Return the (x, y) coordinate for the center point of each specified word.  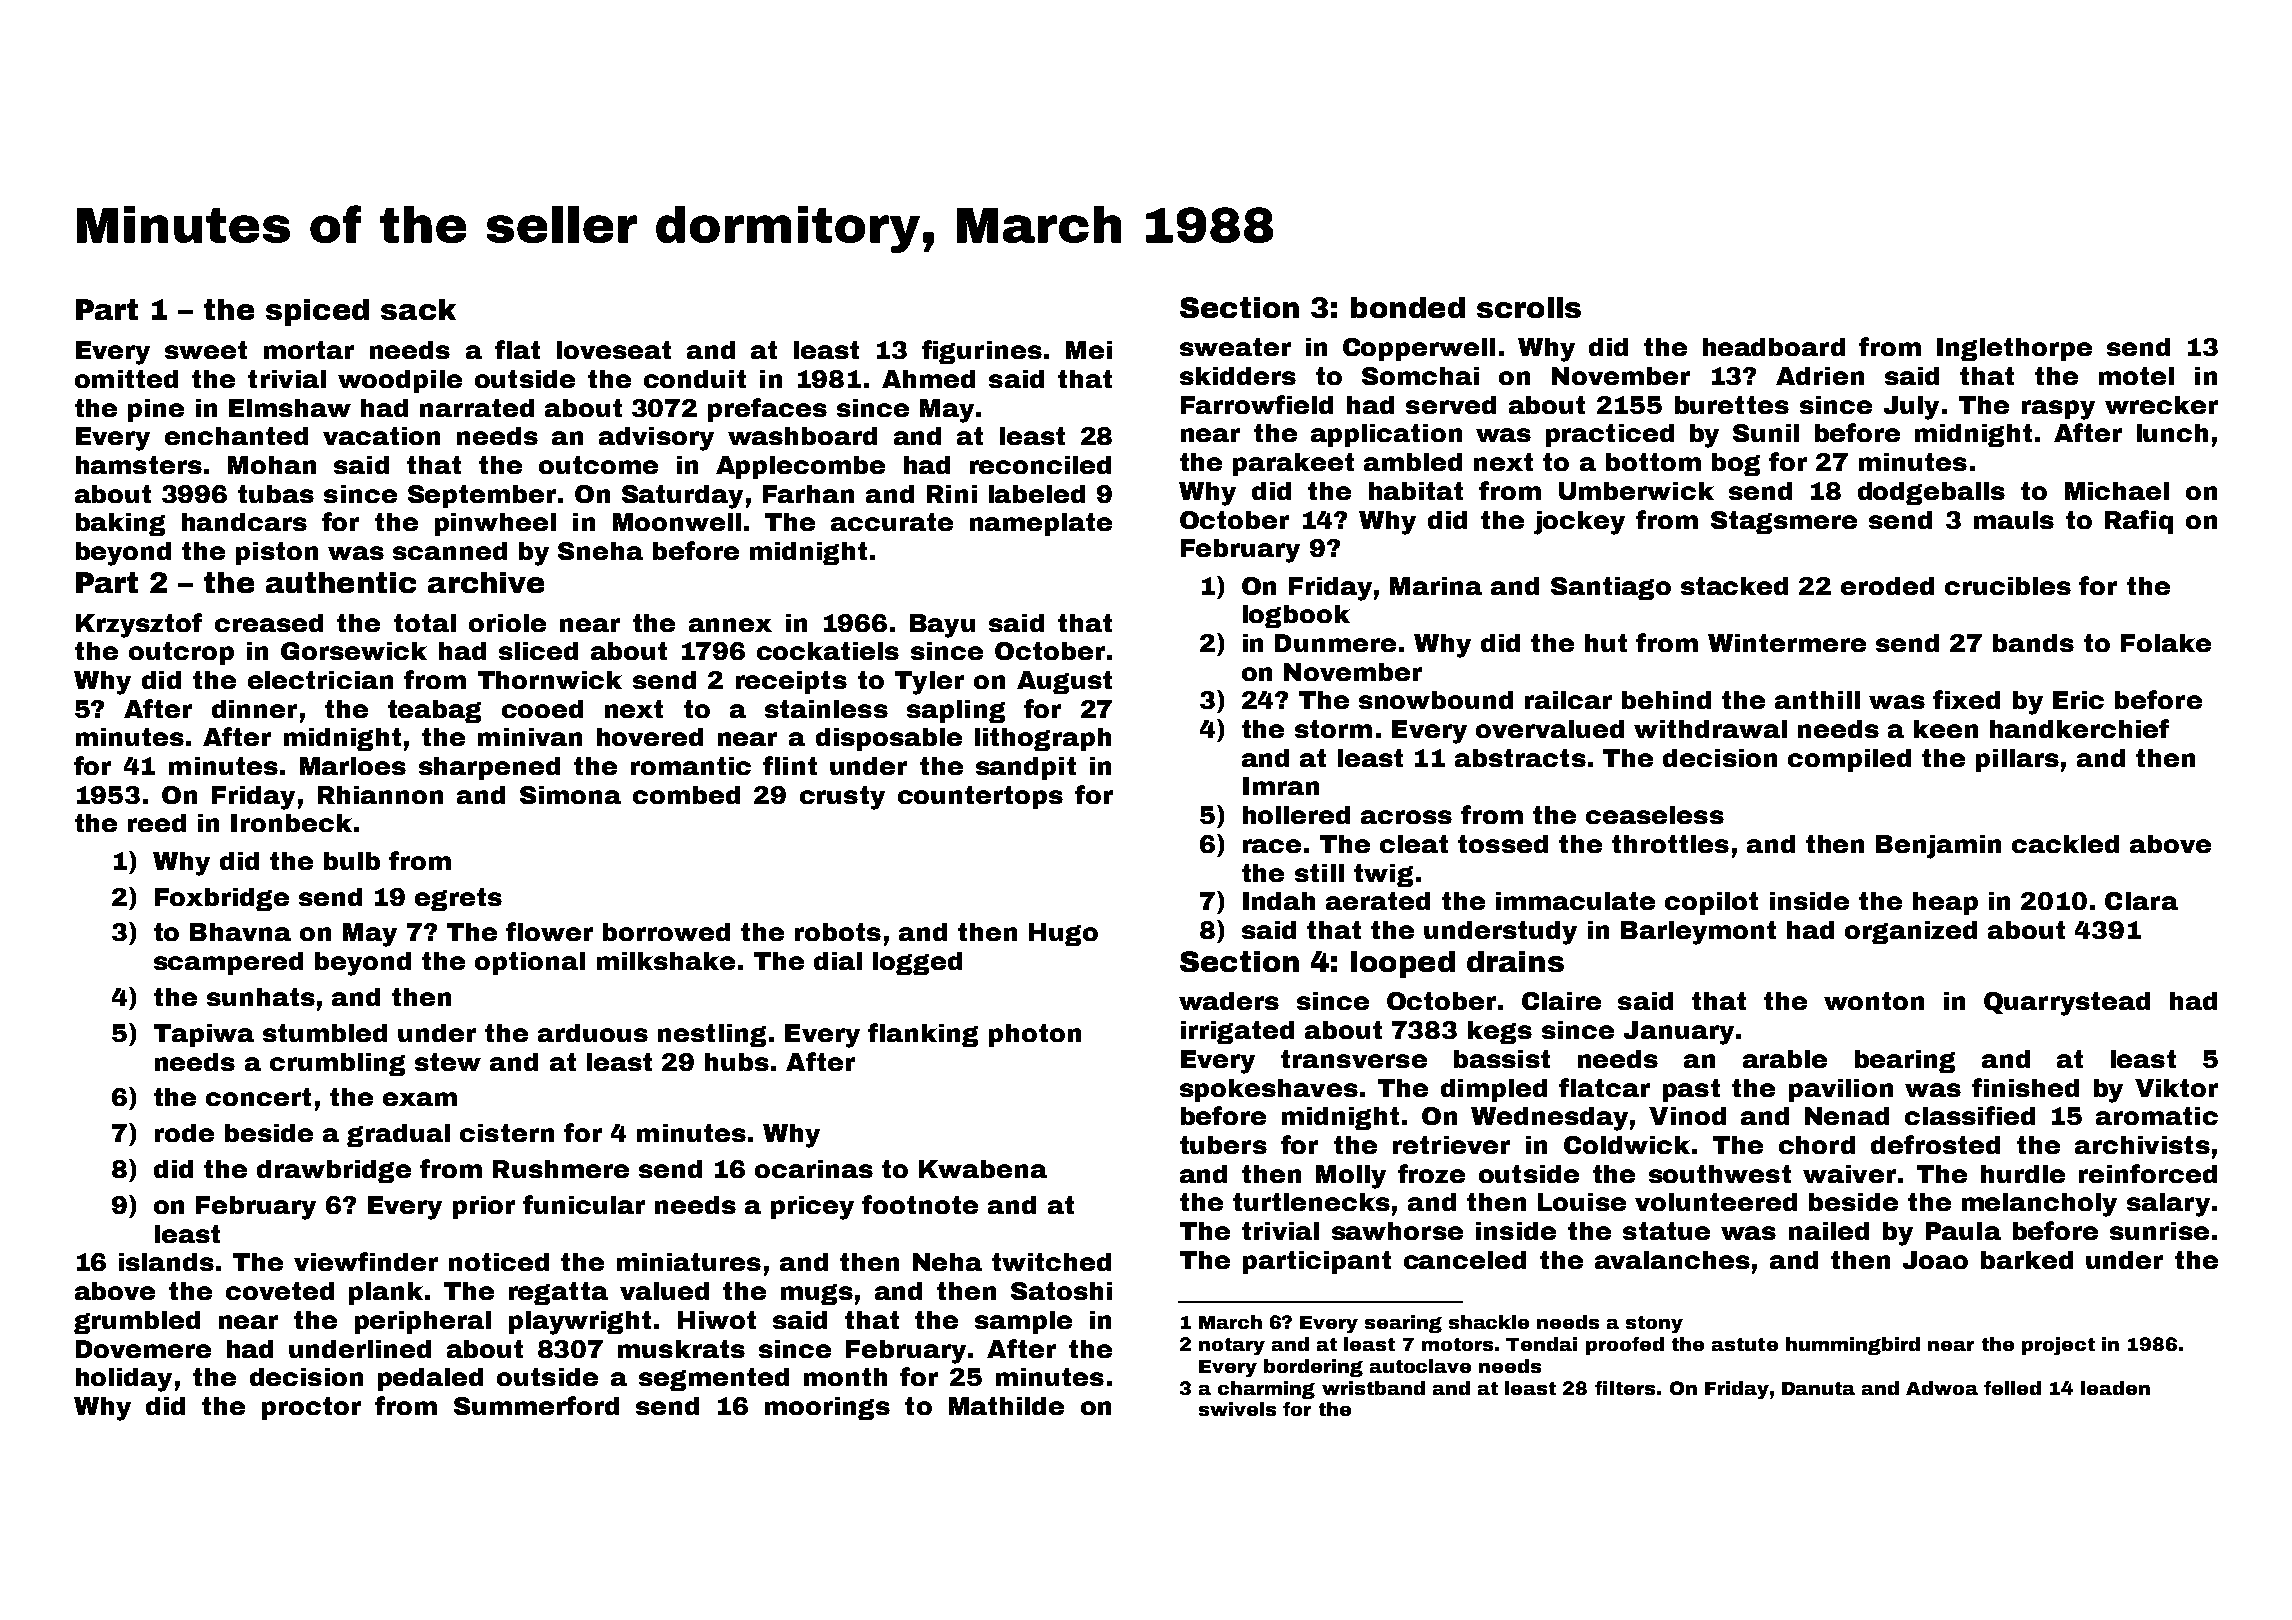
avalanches (1672, 1260)
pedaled (430, 1379)
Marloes (353, 766)
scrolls (1529, 307)
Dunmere (1335, 643)
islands (166, 1262)
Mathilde (1006, 1406)
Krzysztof (139, 625)
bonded (1408, 307)
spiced (317, 312)
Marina (1436, 586)
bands (2033, 643)
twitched (1051, 1262)
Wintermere (1787, 643)
